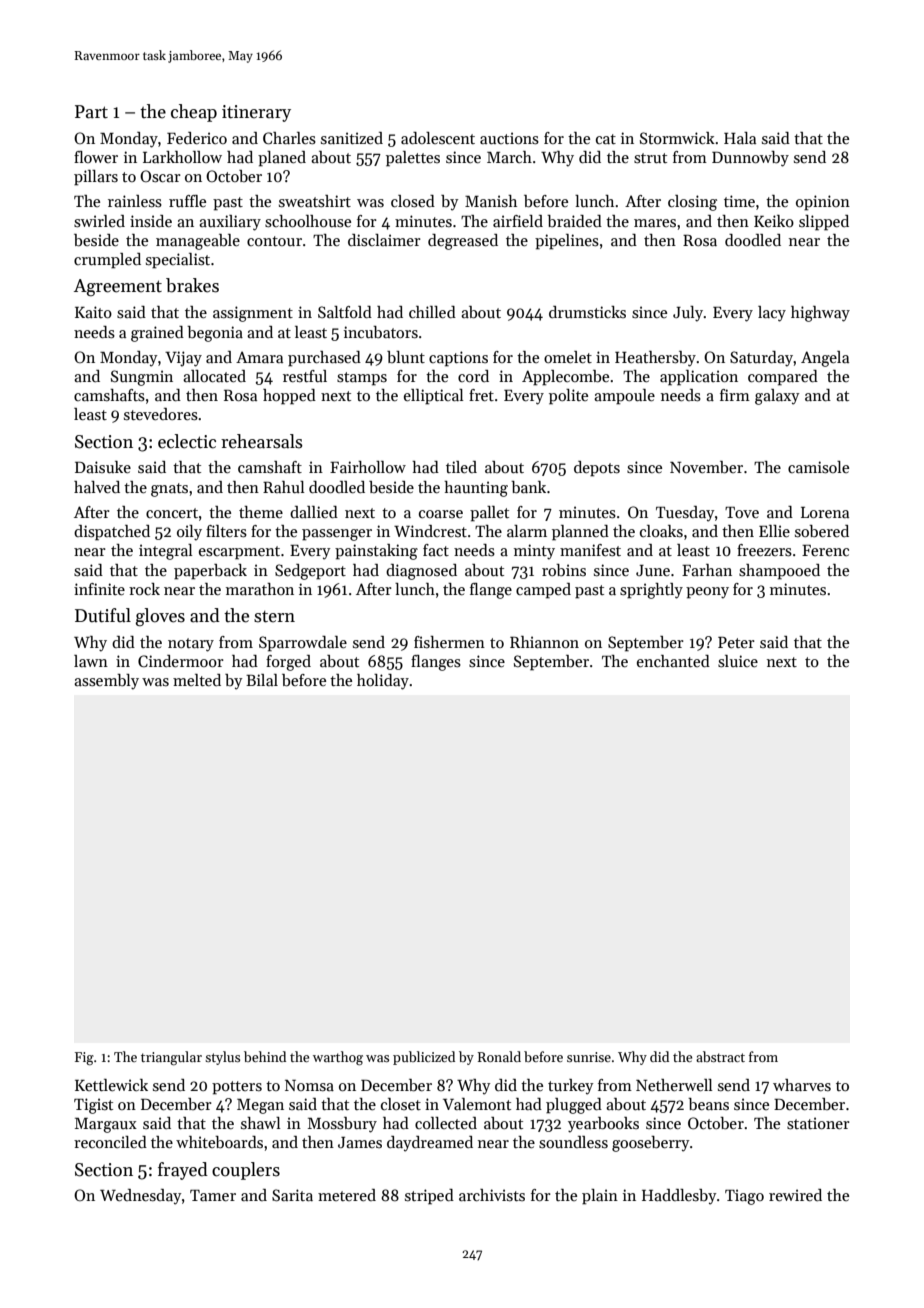 This page has width=924, height=1308. Describe the element at coordinates (742, 512) in the page. I see `Tove` at that location.
